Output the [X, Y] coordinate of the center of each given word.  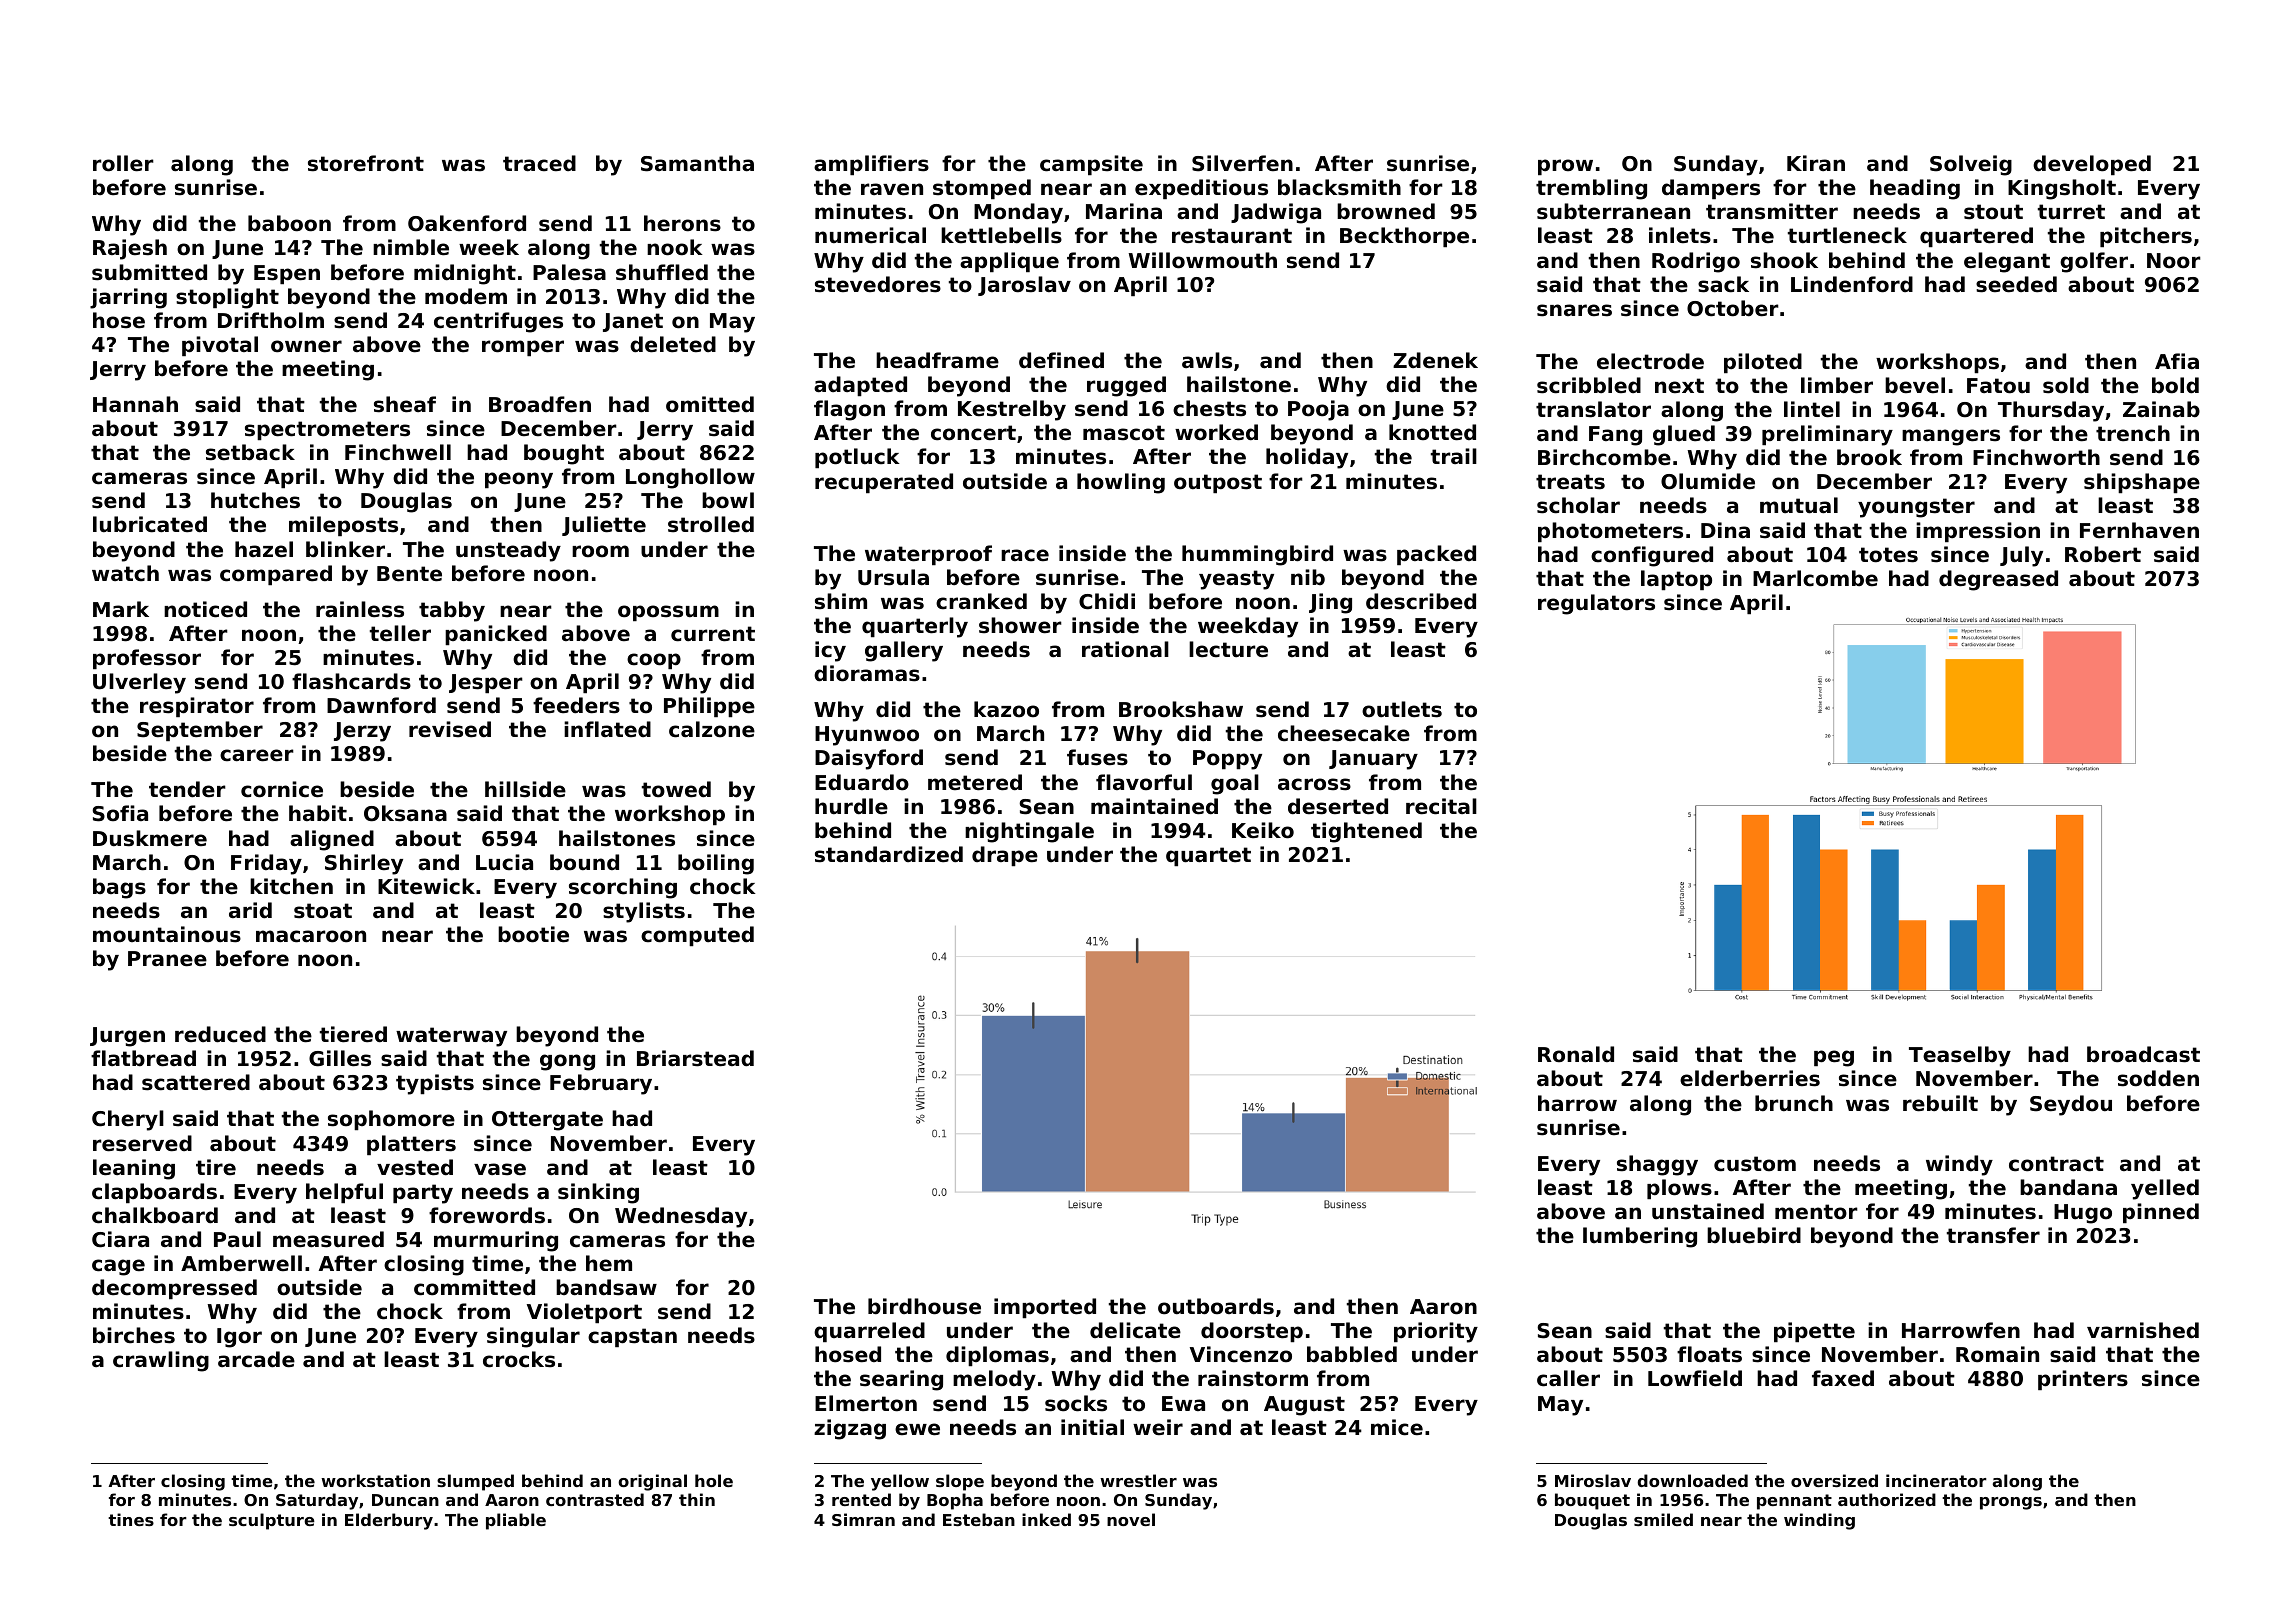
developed [2092, 165]
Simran [863, 1519]
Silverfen [1242, 163]
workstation [375, 1480]
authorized [1887, 1499]
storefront [366, 163]
